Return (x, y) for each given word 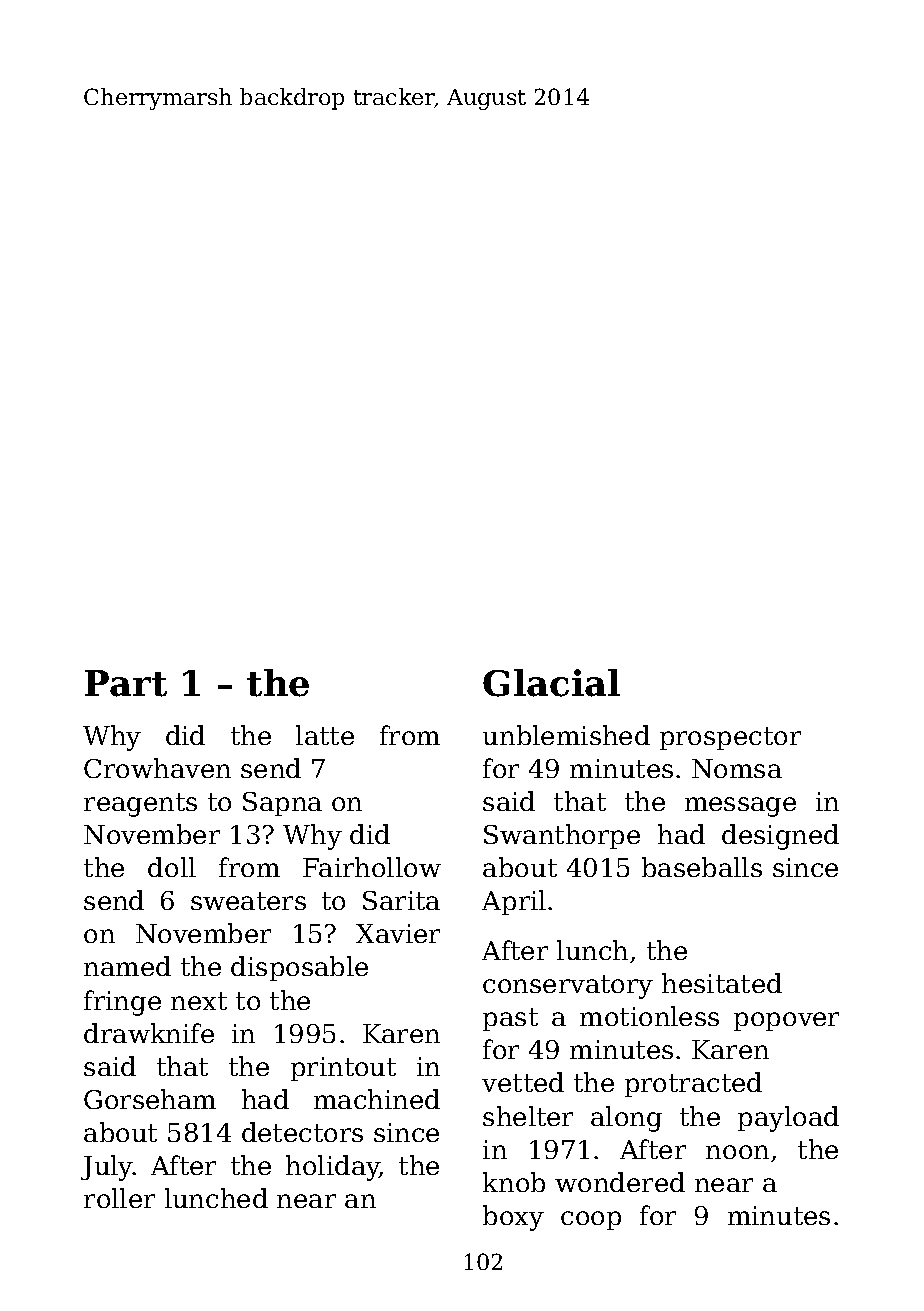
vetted (523, 1082)
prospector (730, 738)
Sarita (401, 900)
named (127, 966)
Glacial (551, 683)
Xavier (398, 933)
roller (119, 1198)
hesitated (722, 983)
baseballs (702, 867)
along (626, 1119)
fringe (122, 1003)
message (740, 807)
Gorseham (150, 1099)
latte (325, 735)
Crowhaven (157, 768)
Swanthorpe (562, 836)
